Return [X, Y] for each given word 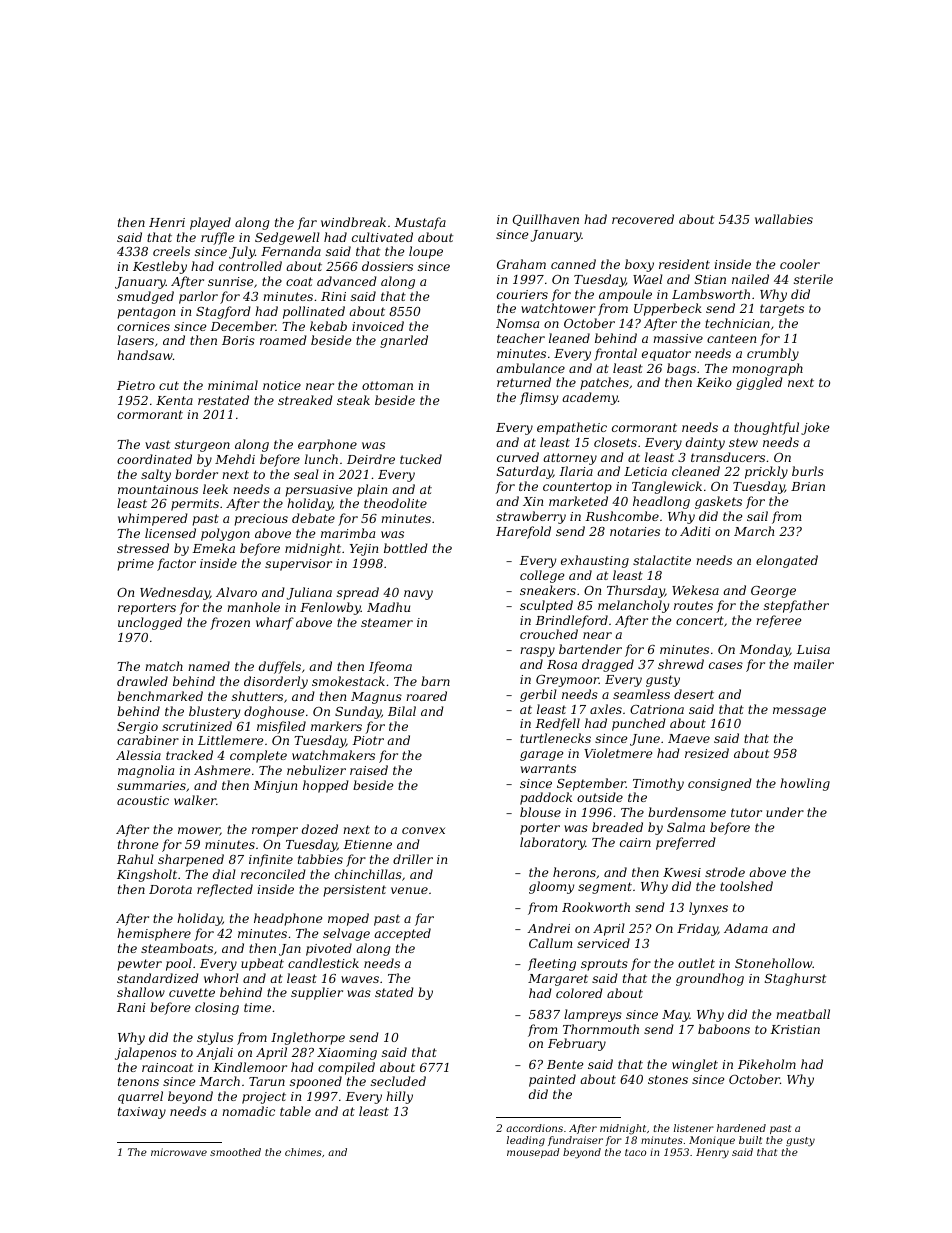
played [210, 223]
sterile [813, 279]
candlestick [323, 963]
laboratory [552, 843]
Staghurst [795, 979]
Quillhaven [546, 220]
